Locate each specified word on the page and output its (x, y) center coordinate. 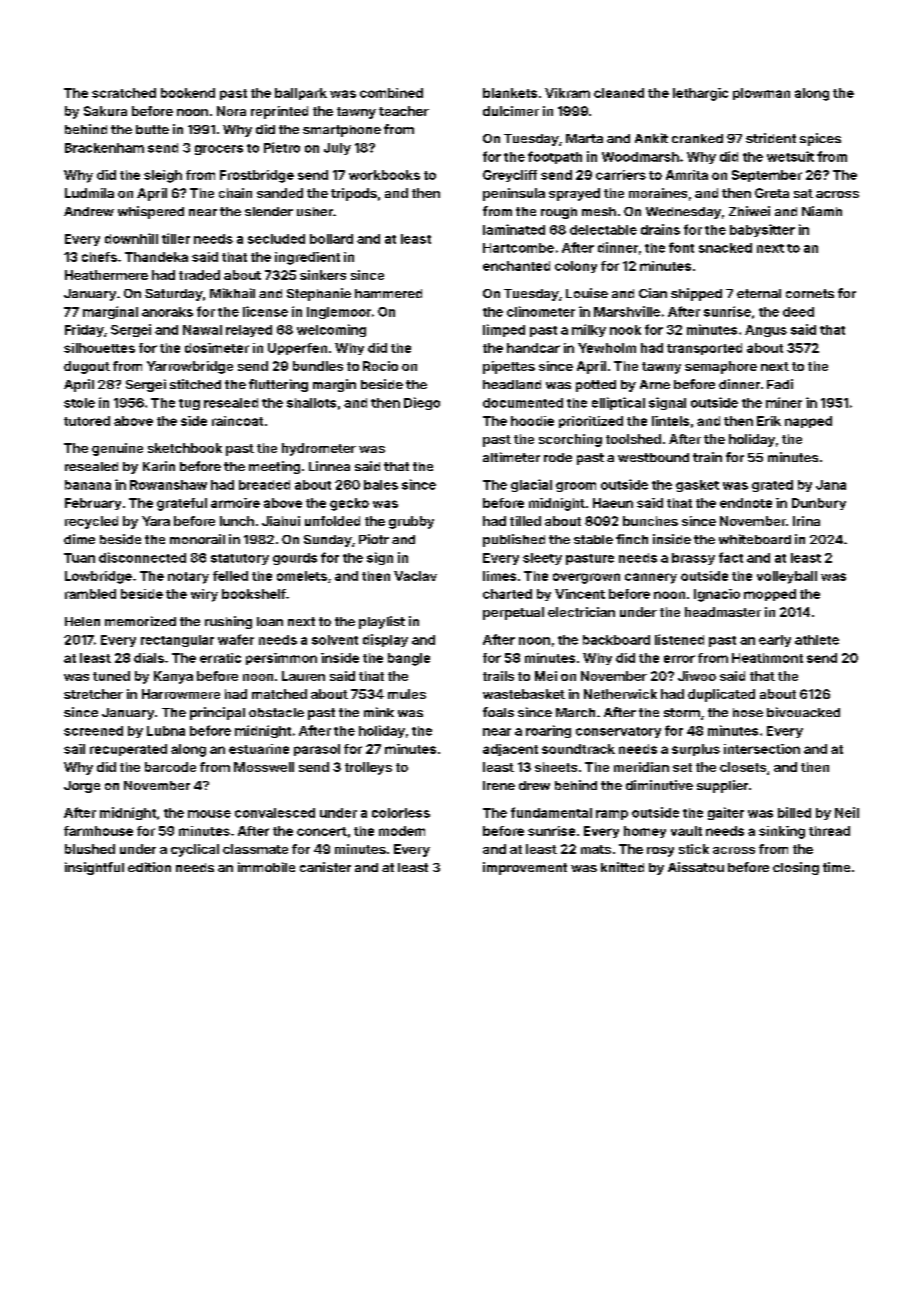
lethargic (700, 94)
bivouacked (803, 712)
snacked (725, 248)
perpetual (513, 613)
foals (498, 712)
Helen (82, 621)
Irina (806, 521)
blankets (510, 93)
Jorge (82, 787)
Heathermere (106, 275)
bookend (188, 93)
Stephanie (319, 294)
